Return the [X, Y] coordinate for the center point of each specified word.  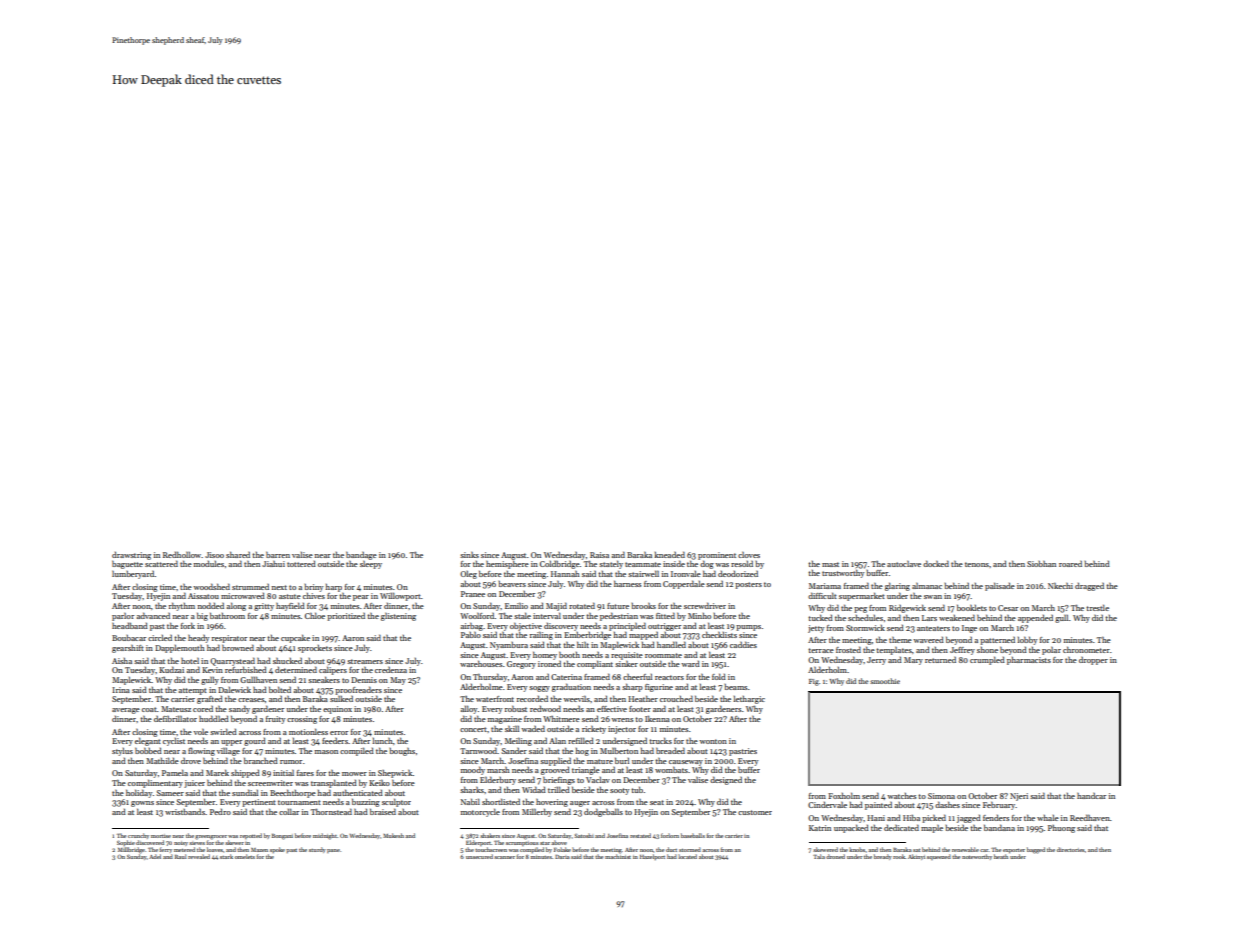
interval [547, 615]
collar [289, 811]
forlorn [670, 835]
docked [936, 563]
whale [1048, 818]
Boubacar [129, 638]
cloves [749, 555]
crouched [676, 698]
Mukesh [393, 835]
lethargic [749, 700]
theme [900, 640]
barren [278, 554]
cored [203, 709]
